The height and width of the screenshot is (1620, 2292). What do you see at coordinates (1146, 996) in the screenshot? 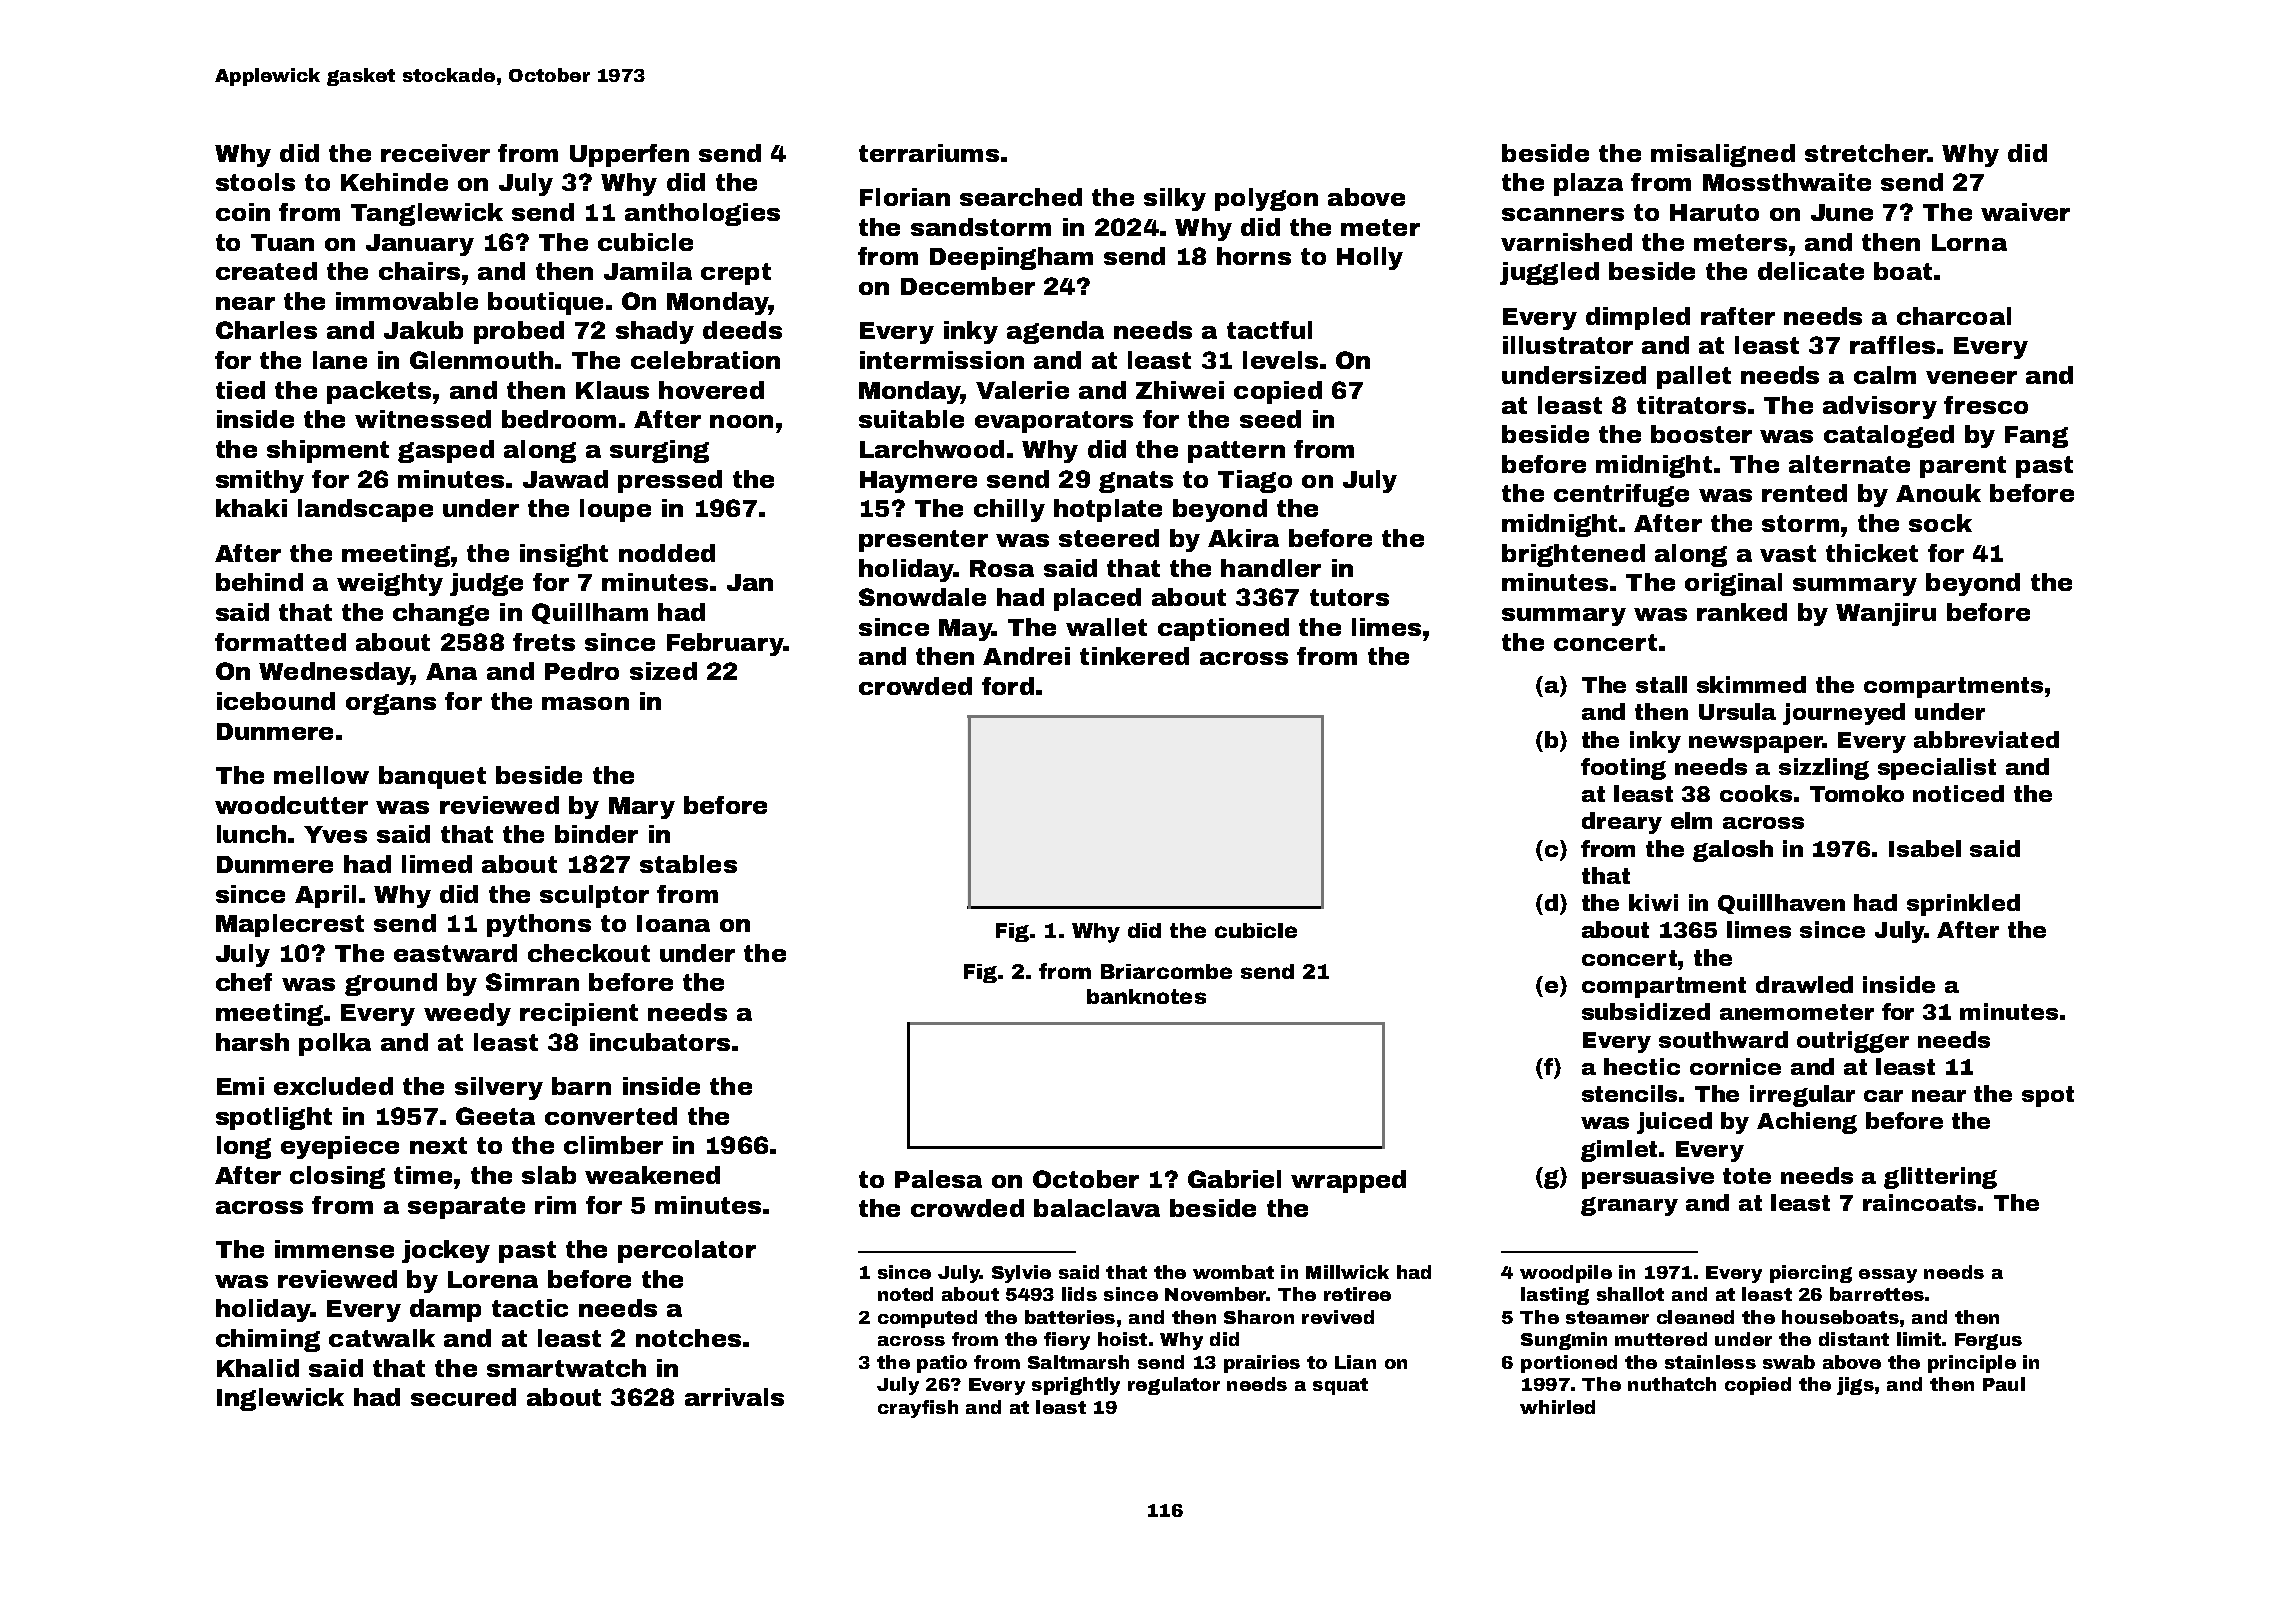
I see `banknotes` at bounding box center [1146, 996].
